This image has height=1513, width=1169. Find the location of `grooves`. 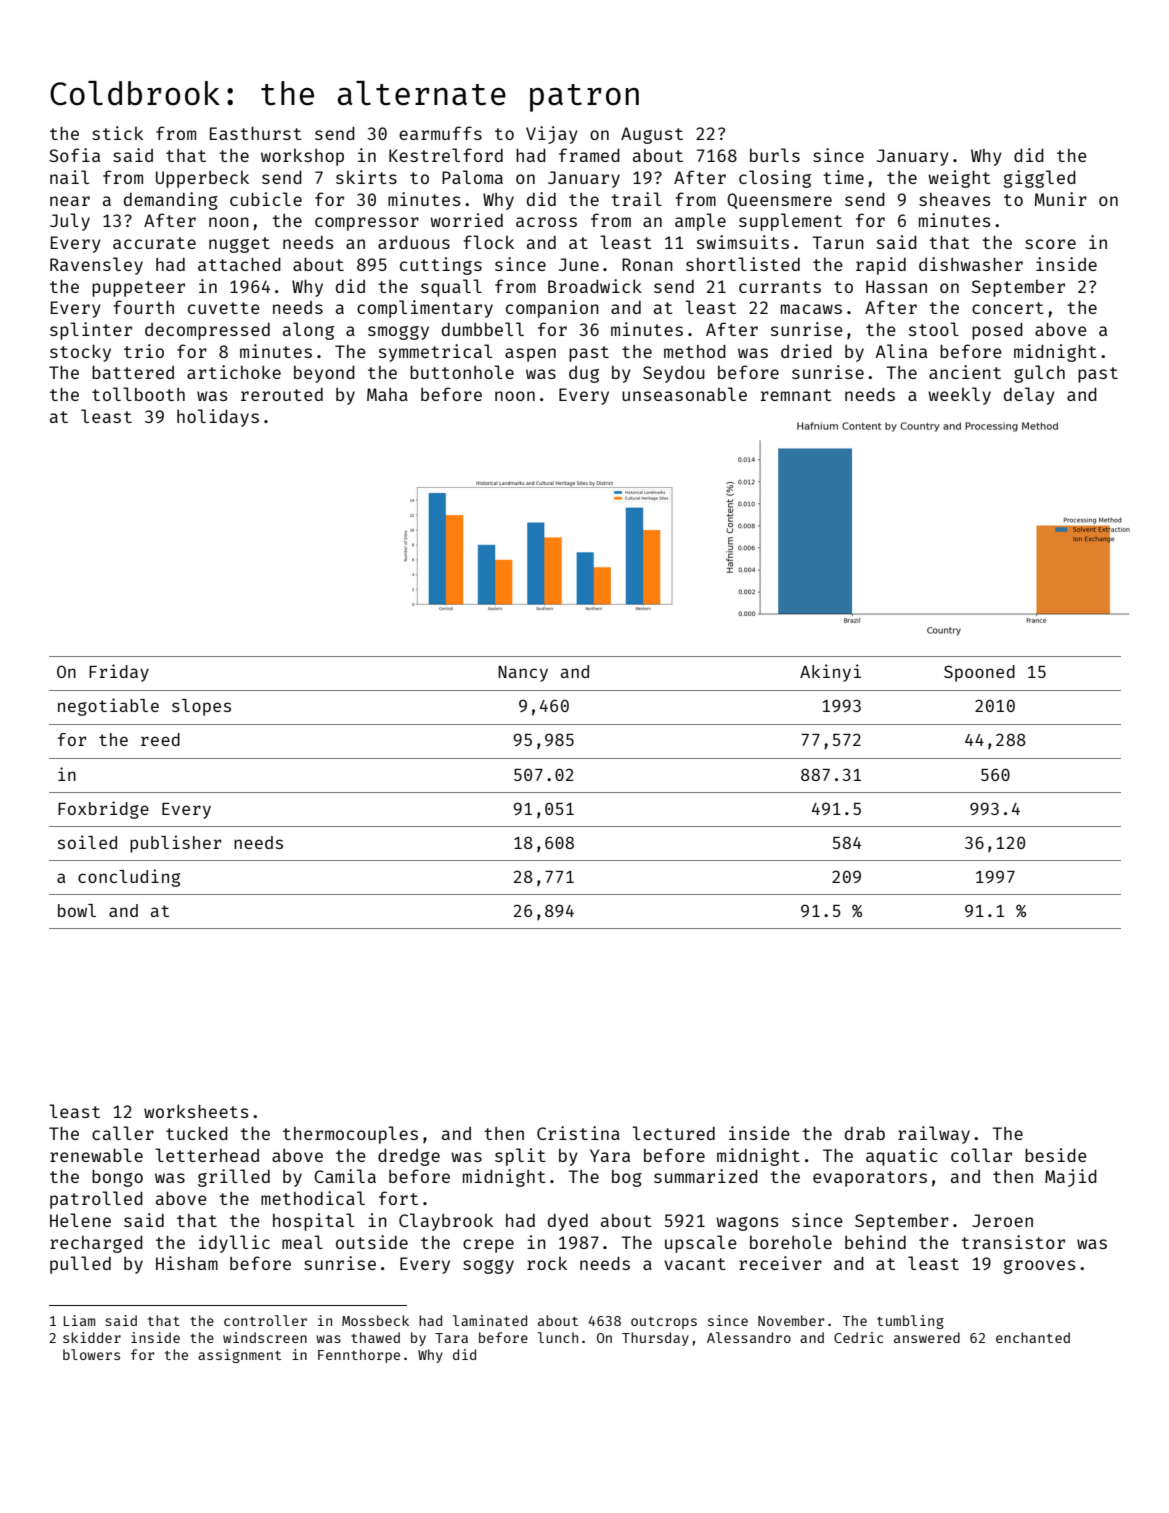

grooves is located at coordinates (1040, 1267).
